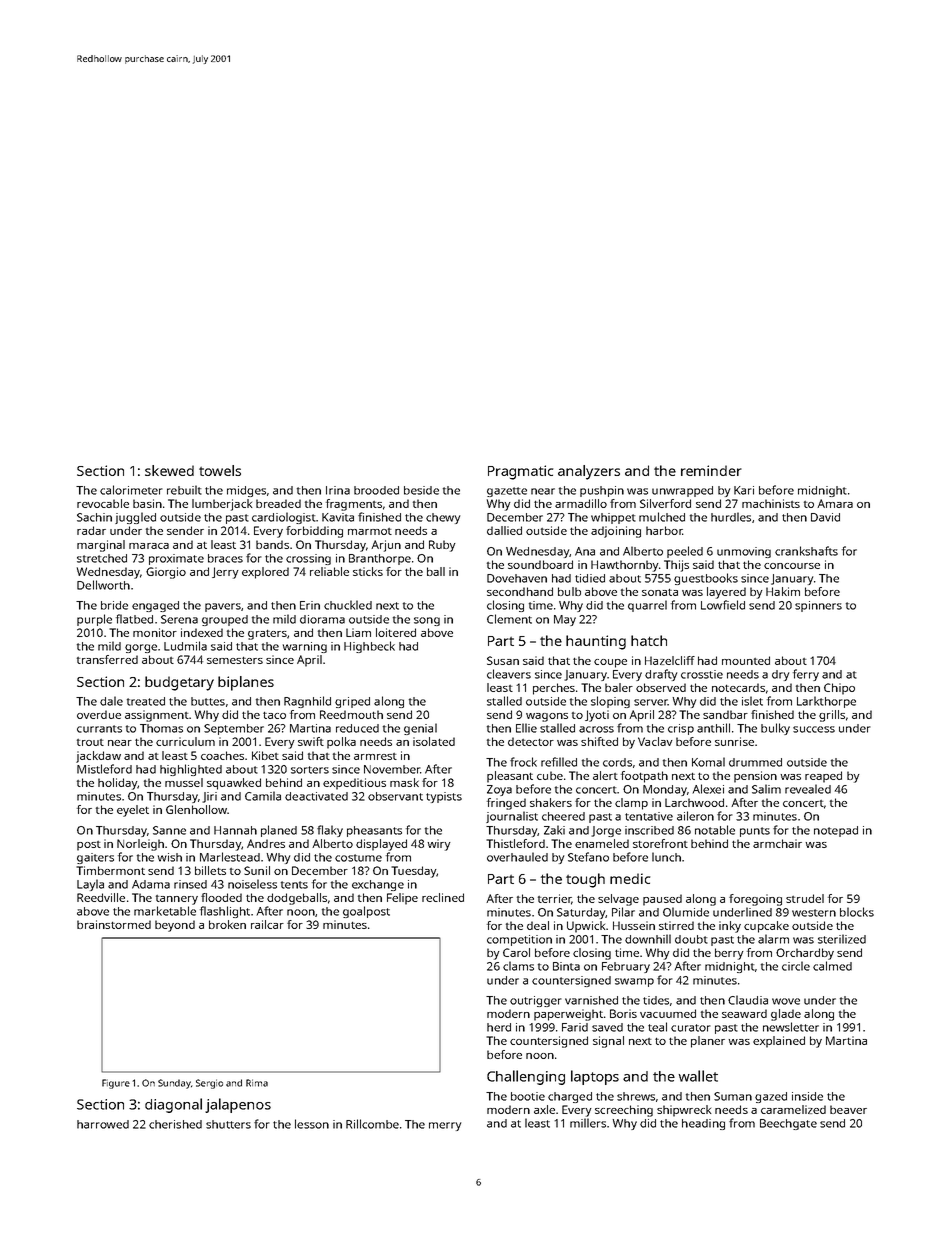  I want to click on Saturday, so click(581, 913).
